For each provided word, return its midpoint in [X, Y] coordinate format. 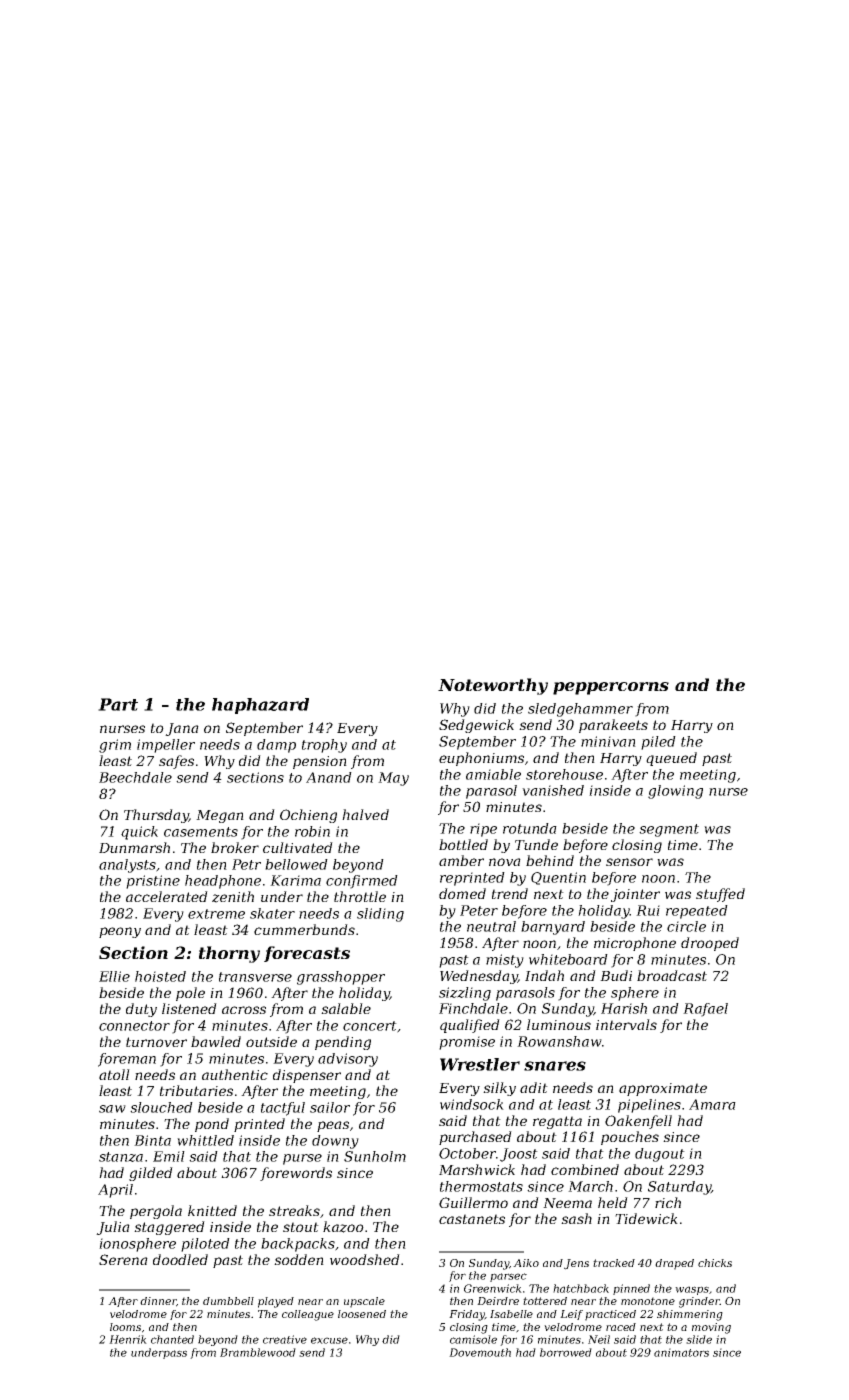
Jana [182, 729]
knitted [212, 1210]
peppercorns [611, 688]
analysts [127, 866]
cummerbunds [304, 929]
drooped [710, 944]
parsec [508, 1277]
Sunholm [375, 1156]
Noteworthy [493, 686]
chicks [715, 1263]
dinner [158, 1301]
